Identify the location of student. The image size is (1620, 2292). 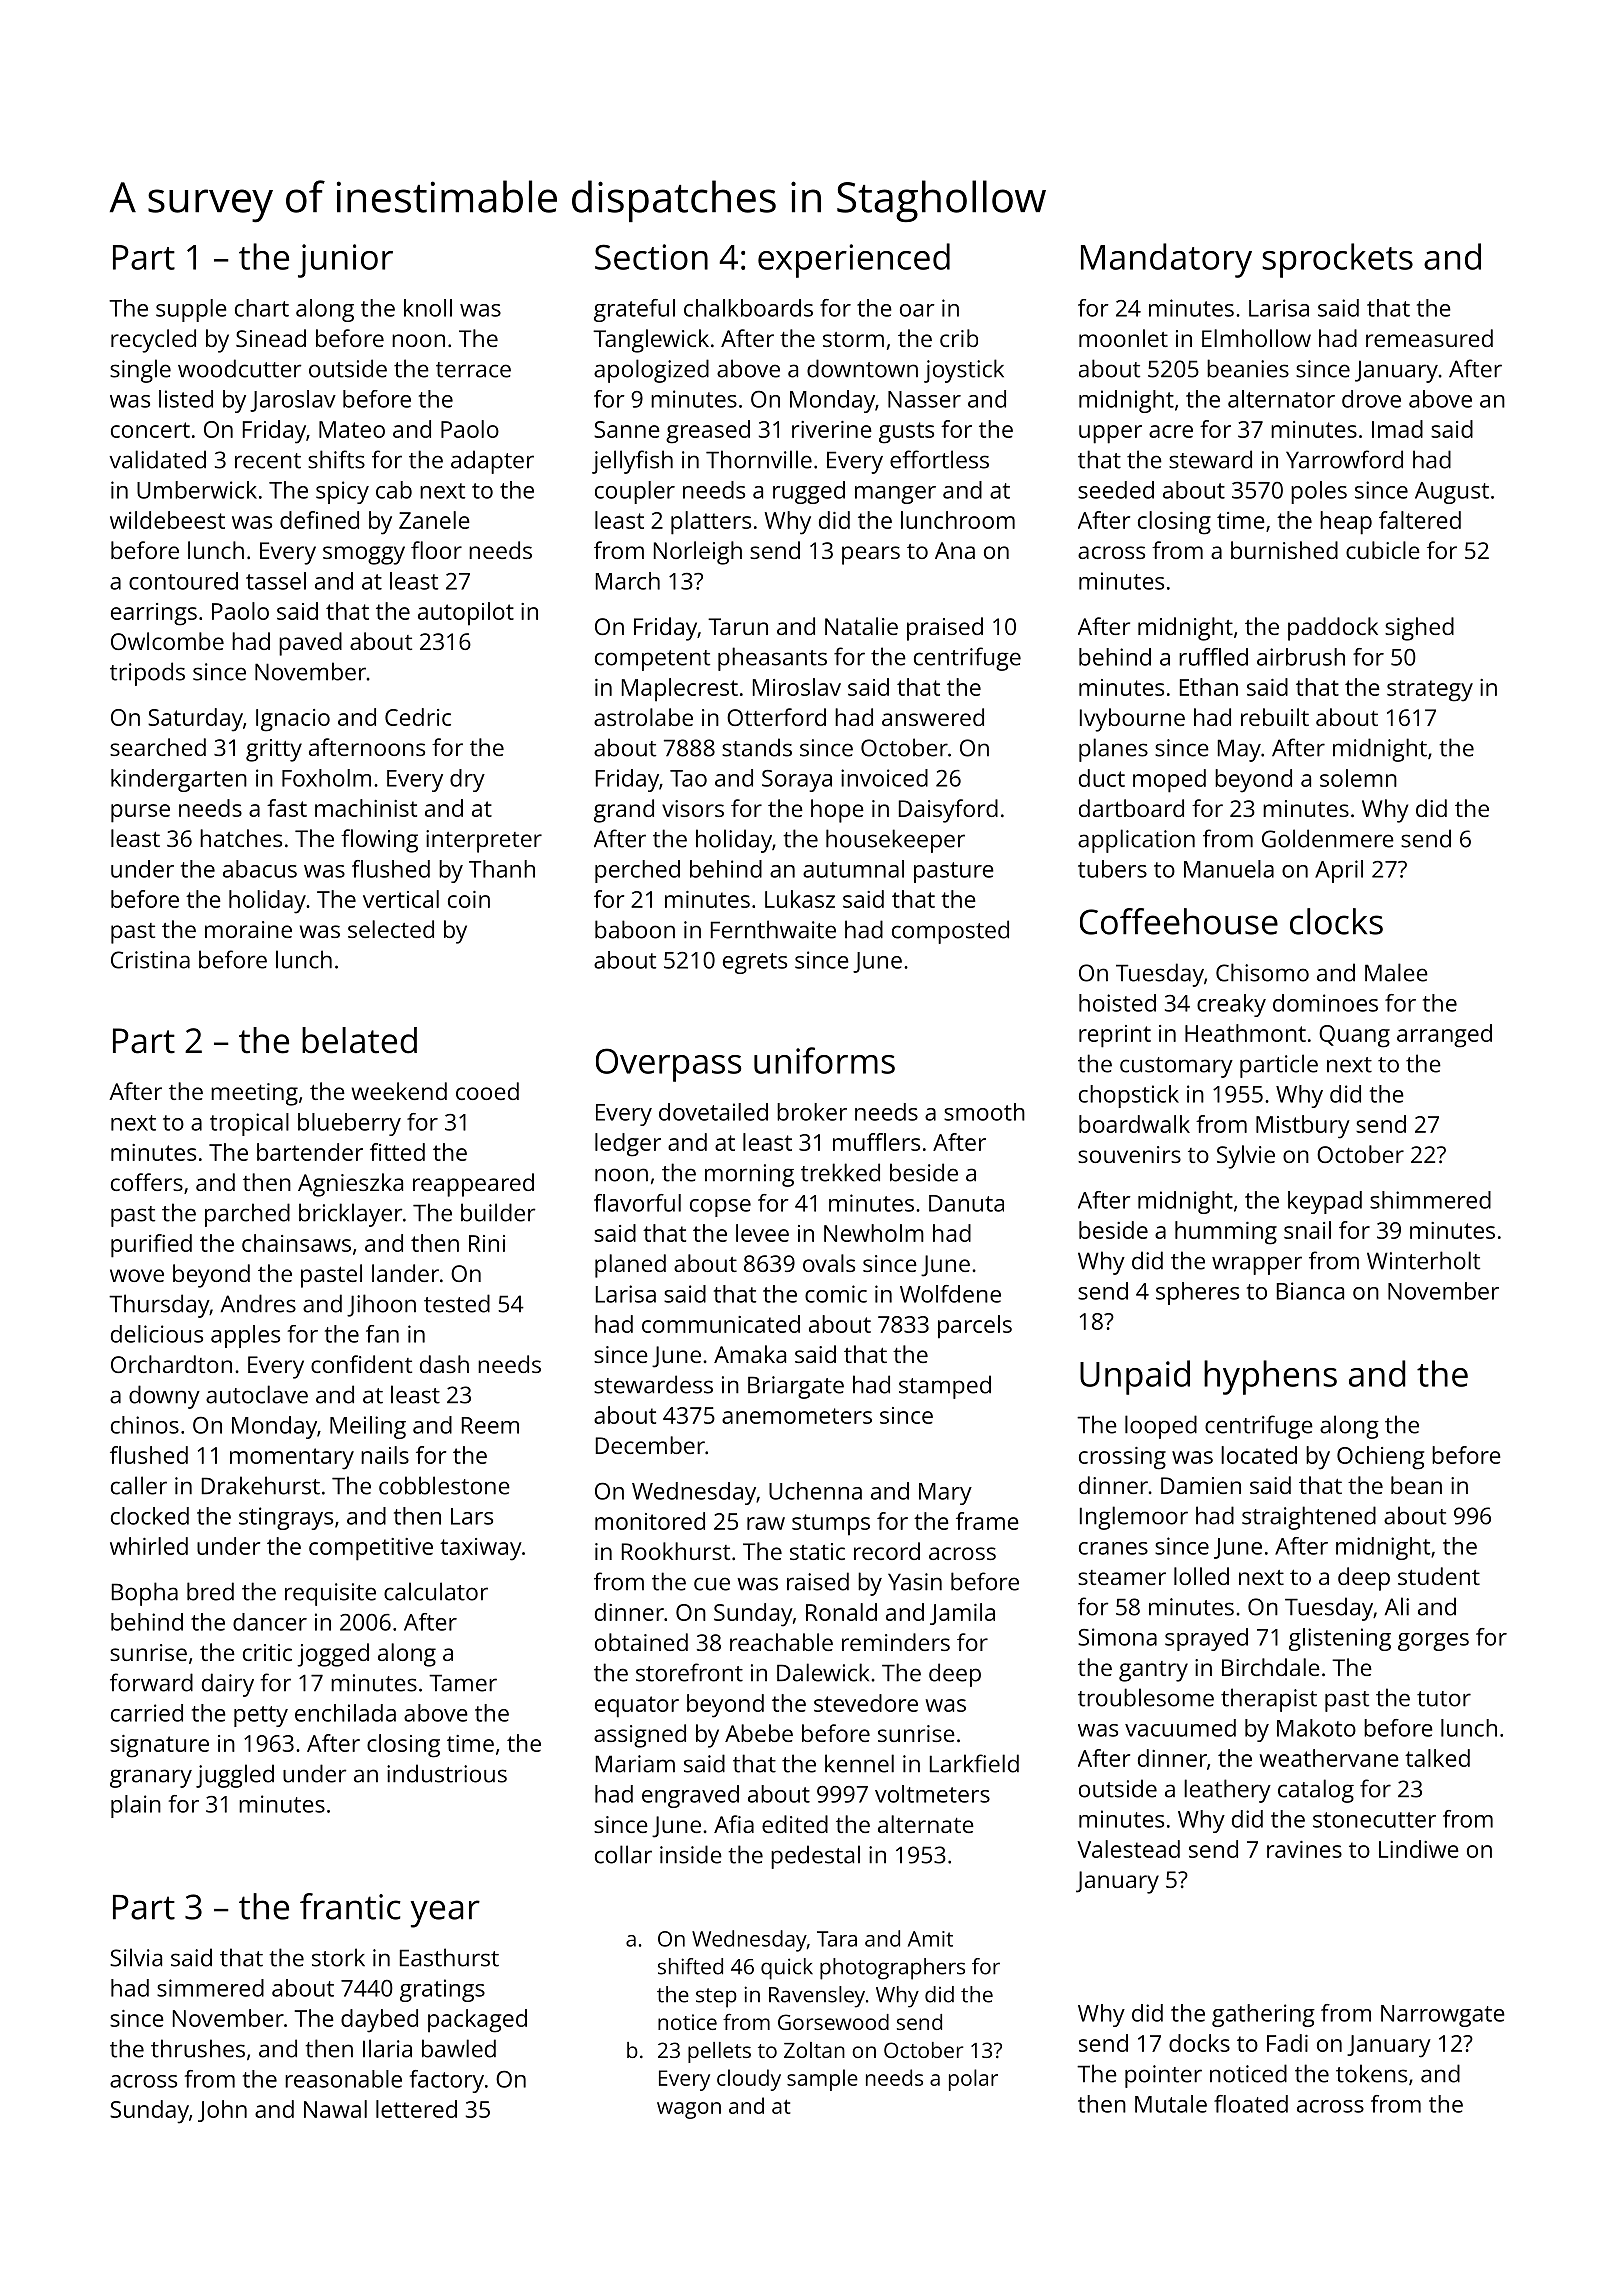
(1439, 1576).
